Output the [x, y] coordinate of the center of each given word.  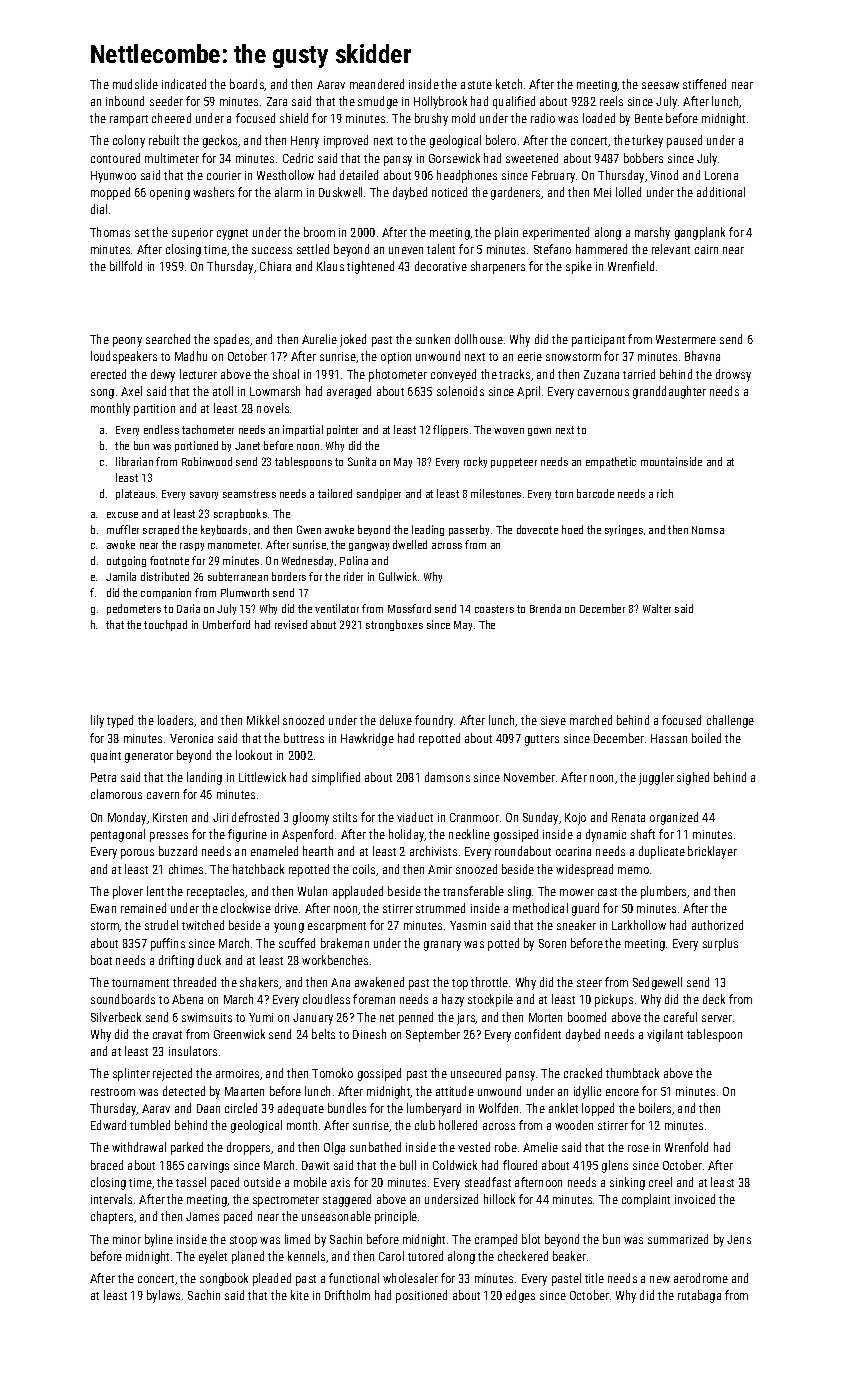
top [460, 984]
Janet [247, 446]
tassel [191, 1182]
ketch [509, 84]
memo [633, 870]
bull [408, 1165]
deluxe [396, 720]
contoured [115, 158]
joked [353, 340]
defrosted [255, 817]
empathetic [611, 462]
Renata [628, 817]
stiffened [704, 84]
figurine [247, 835]
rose [638, 1148]
